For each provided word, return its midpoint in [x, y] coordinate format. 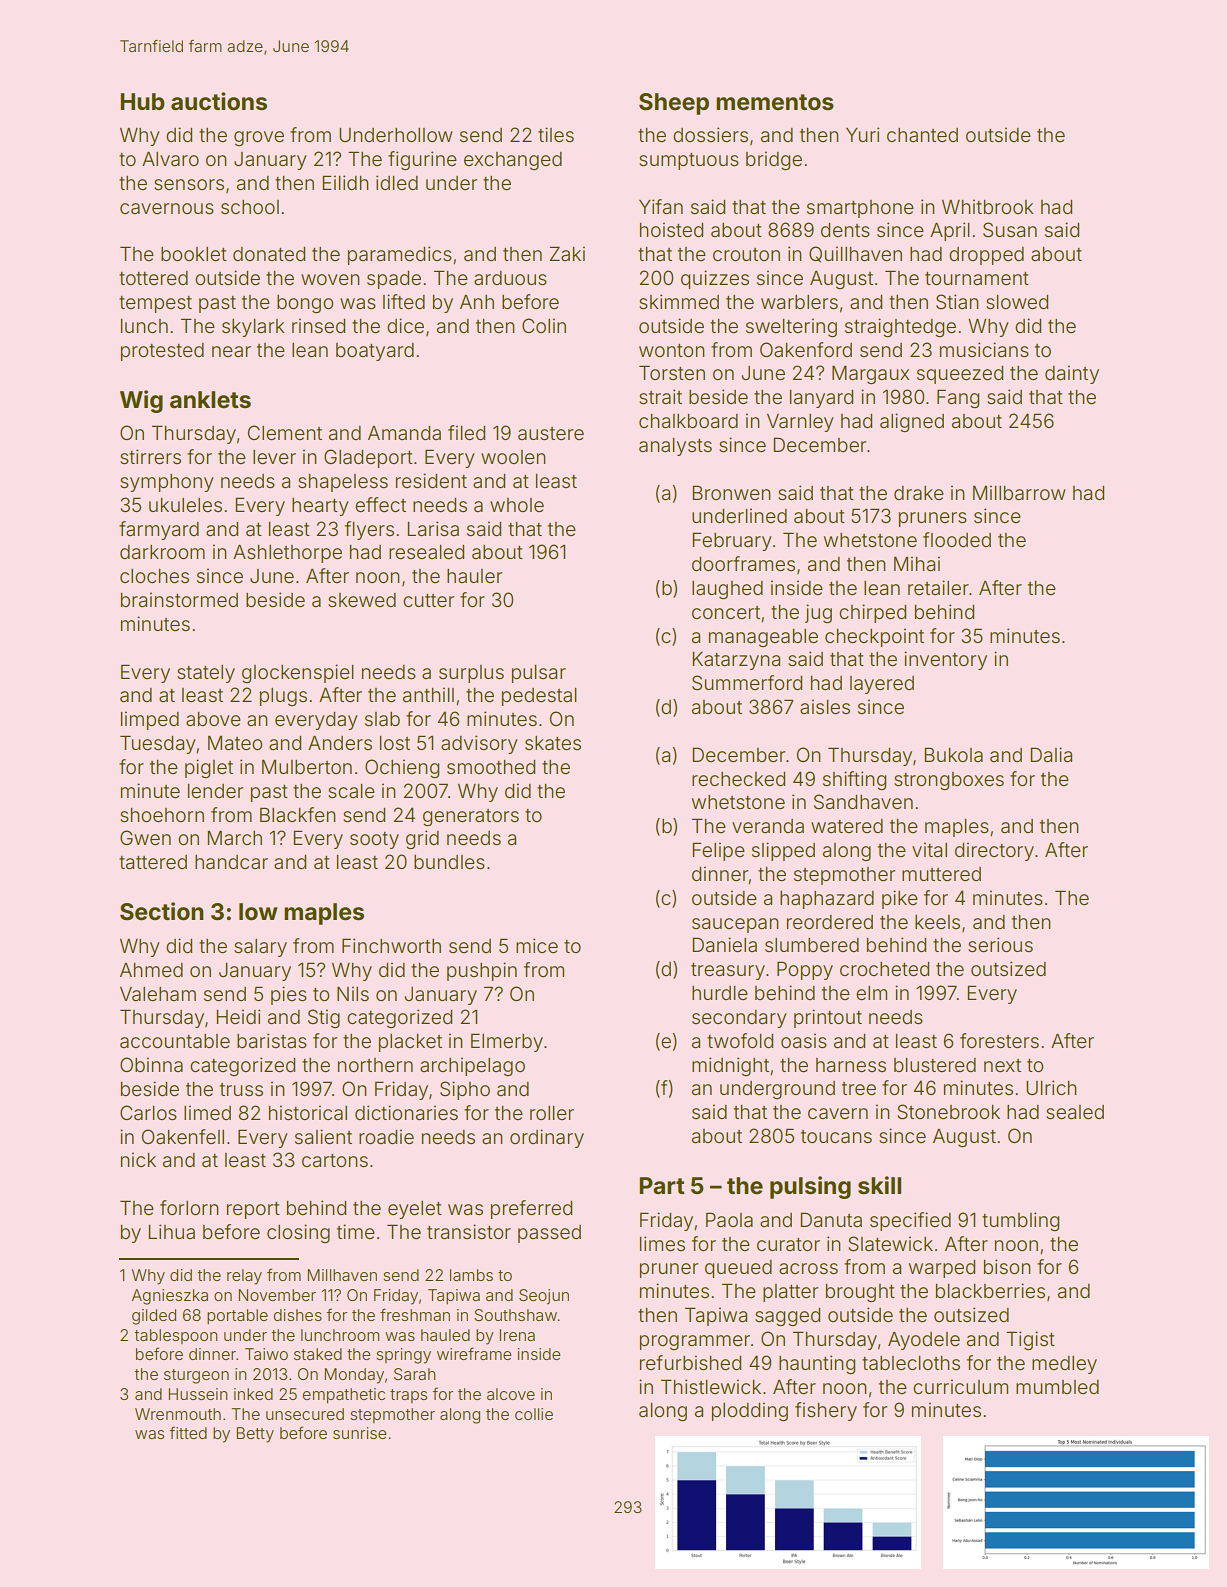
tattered [153, 862]
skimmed [679, 301]
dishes [297, 1315]
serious [1000, 944]
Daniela [724, 944]
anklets [210, 400]
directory [994, 851]
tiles [556, 134]
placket [410, 1043]
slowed [1017, 302]
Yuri [862, 134]
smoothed [491, 767]
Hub [142, 101]
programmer [695, 1342]
